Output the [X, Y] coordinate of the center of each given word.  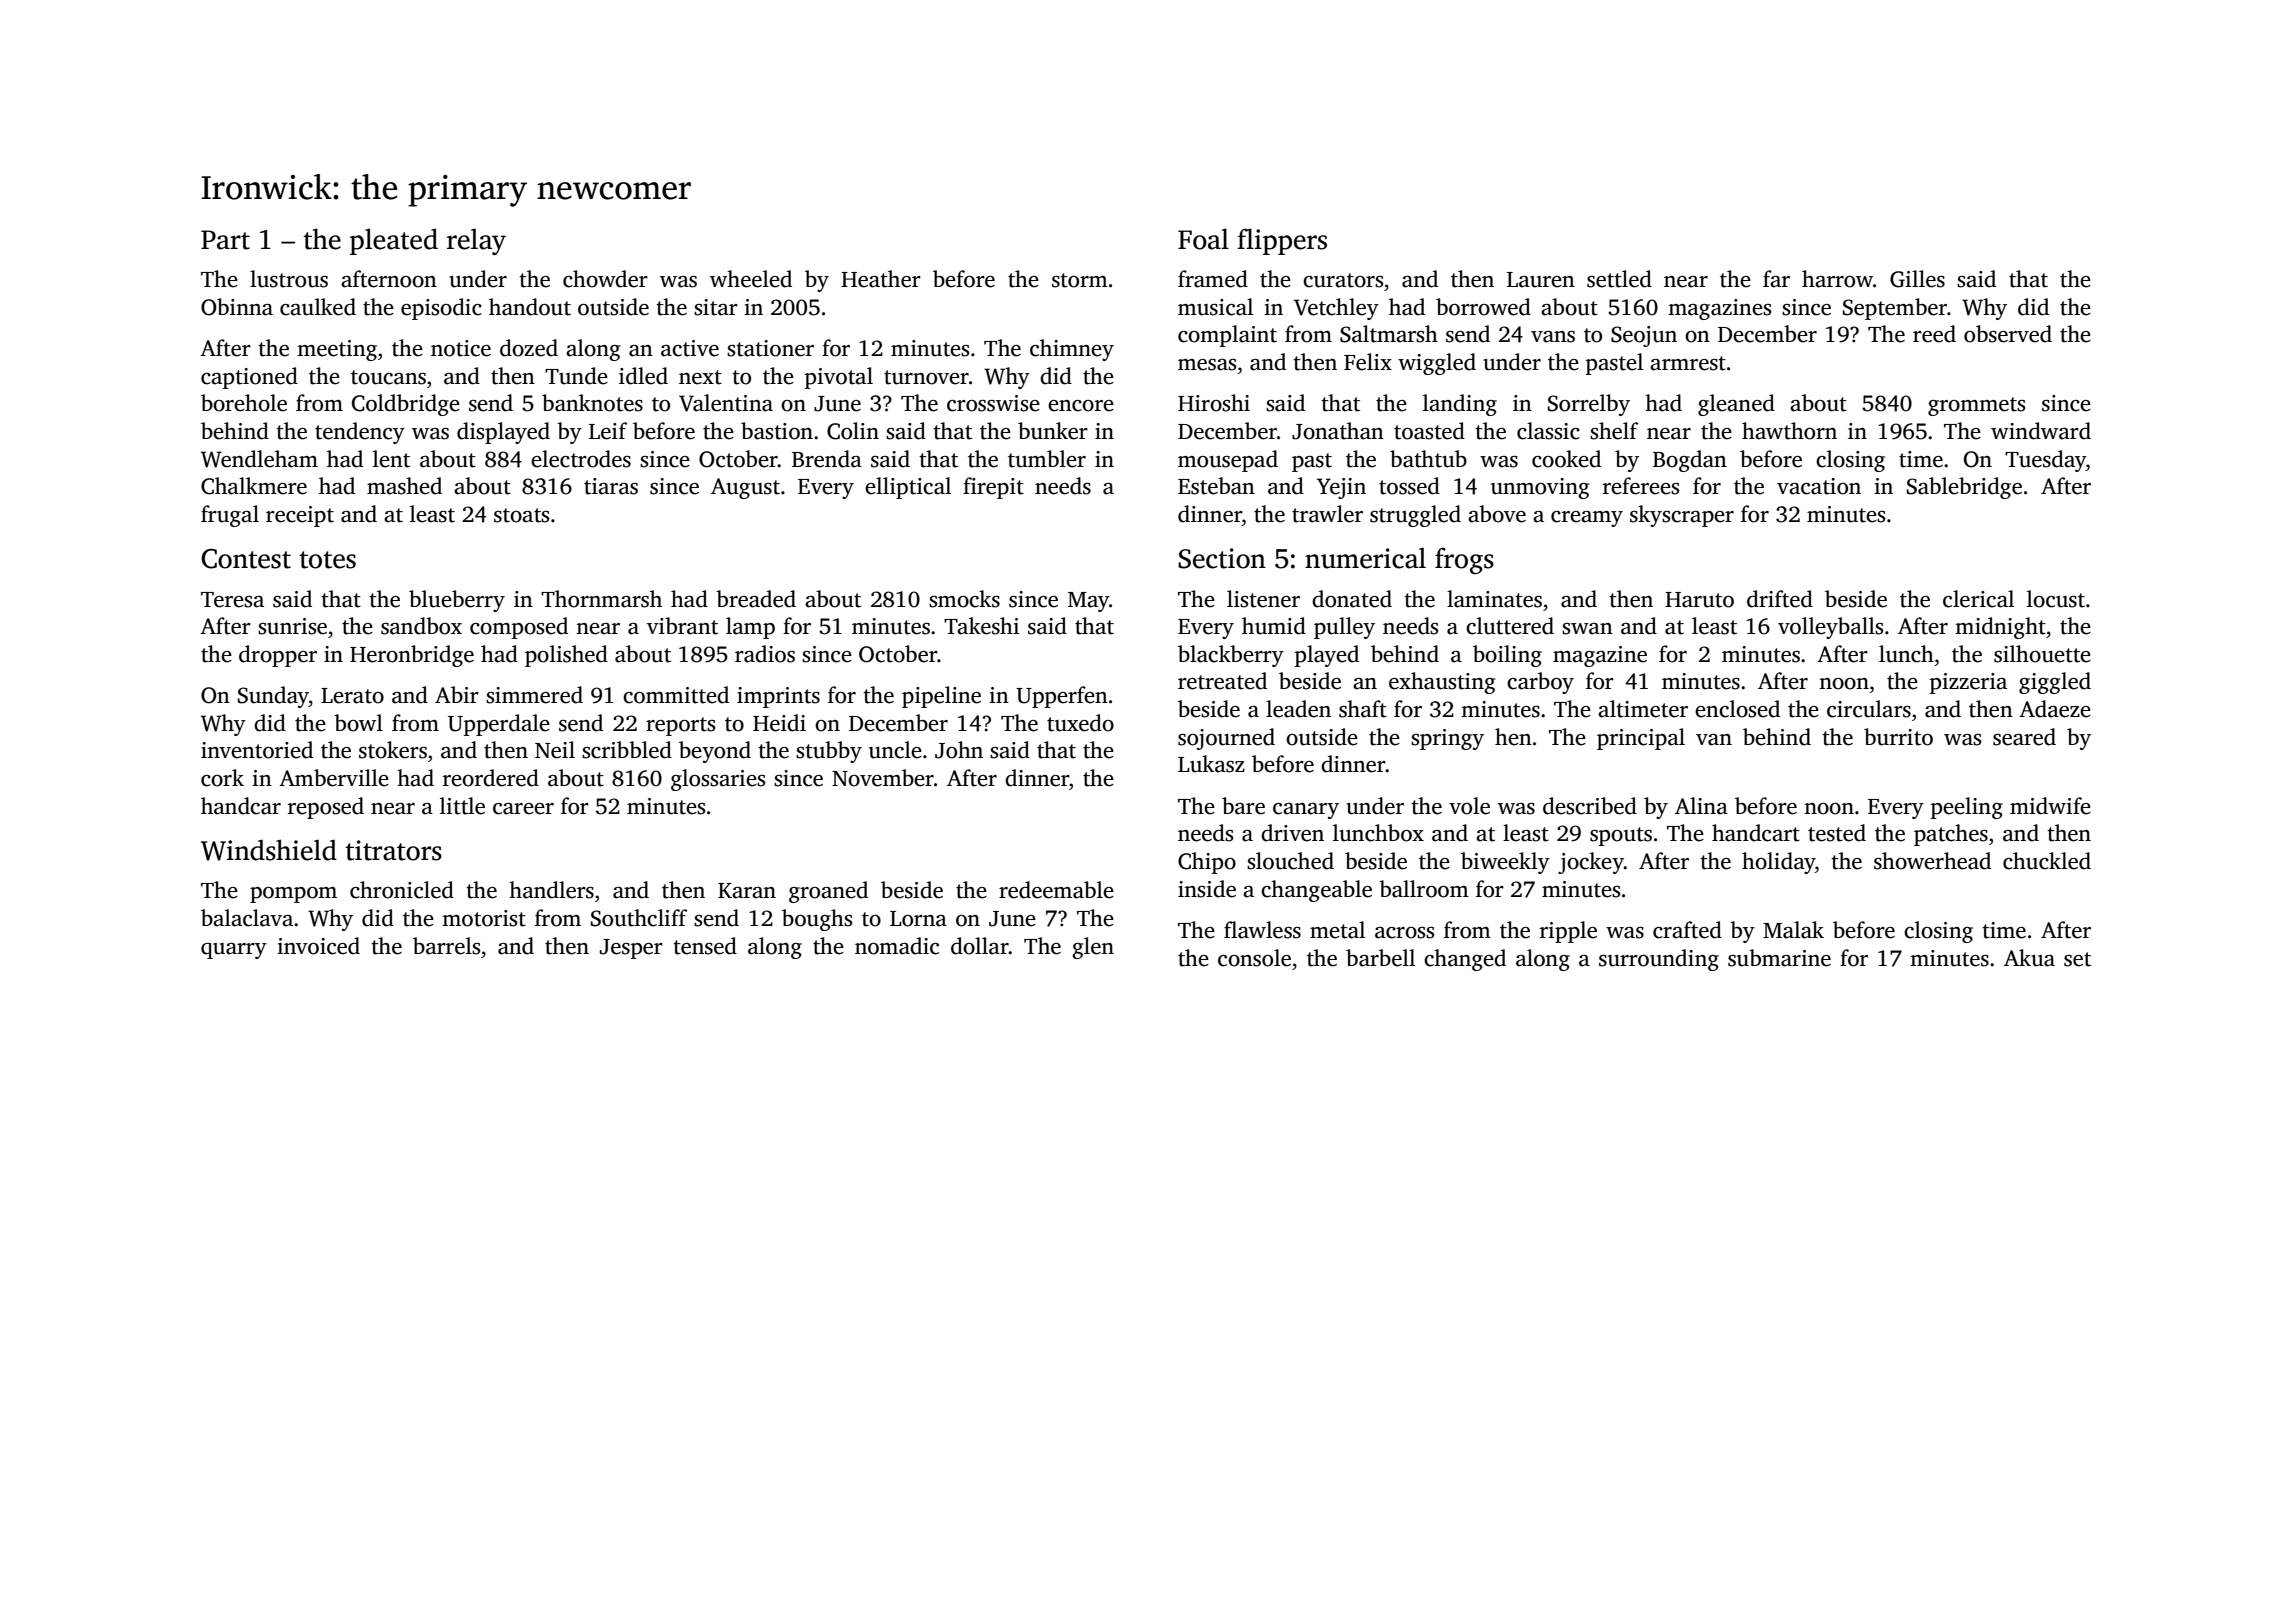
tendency [360, 433]
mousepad [1228, 461]
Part [225, 240]
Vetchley [1336, 309]
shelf [1614, 431]
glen [1093, 948]
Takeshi [981, 626]
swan [1587, 629]
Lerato [352, 696]
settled [1619, 279]
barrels [446, 946]
